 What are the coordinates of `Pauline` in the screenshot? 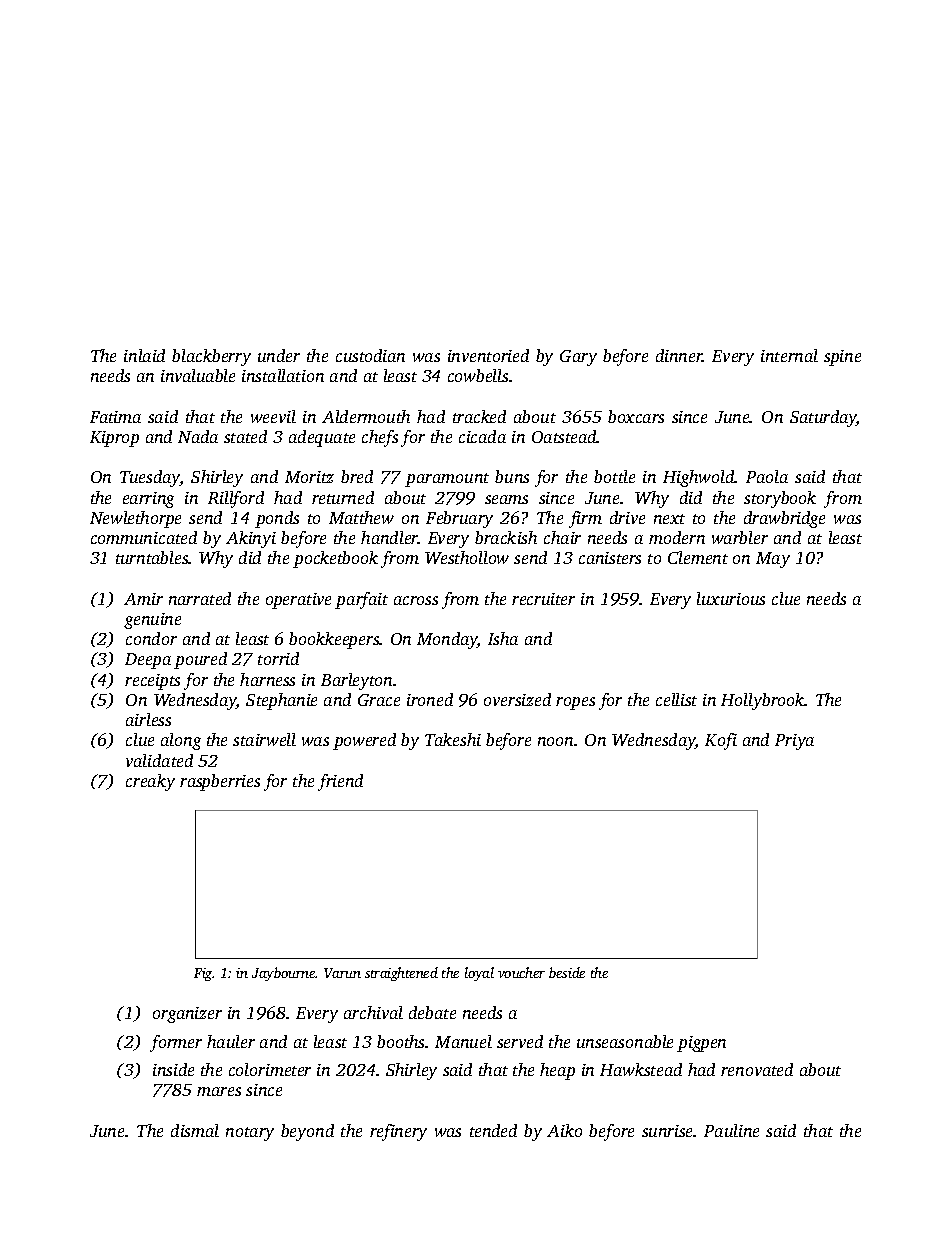 It's located at (731, 1130).
